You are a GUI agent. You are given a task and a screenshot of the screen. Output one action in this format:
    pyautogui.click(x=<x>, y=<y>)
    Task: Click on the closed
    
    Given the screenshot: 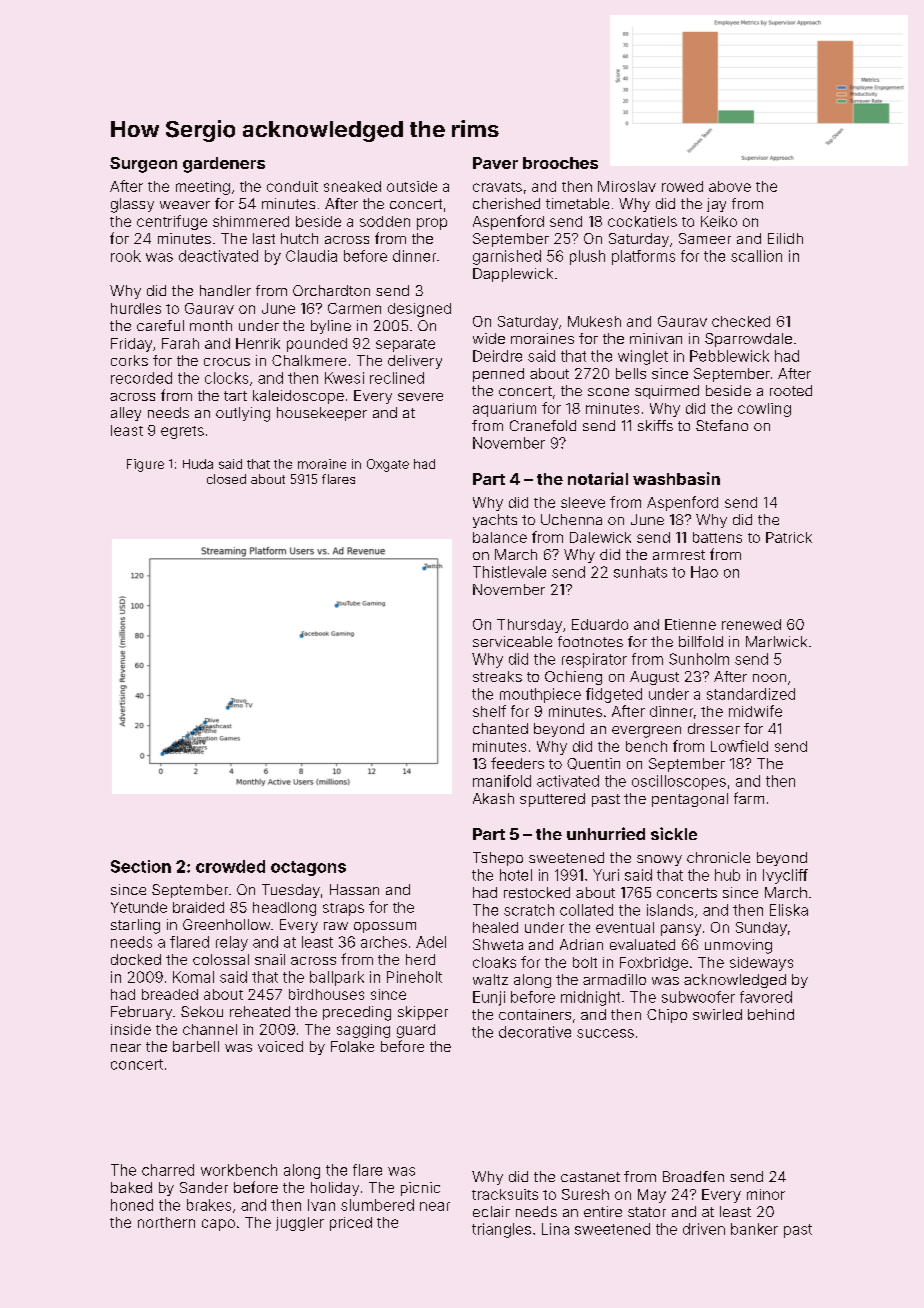 What is the action you would take?
    pyautogui.click(x=226, y=479)
